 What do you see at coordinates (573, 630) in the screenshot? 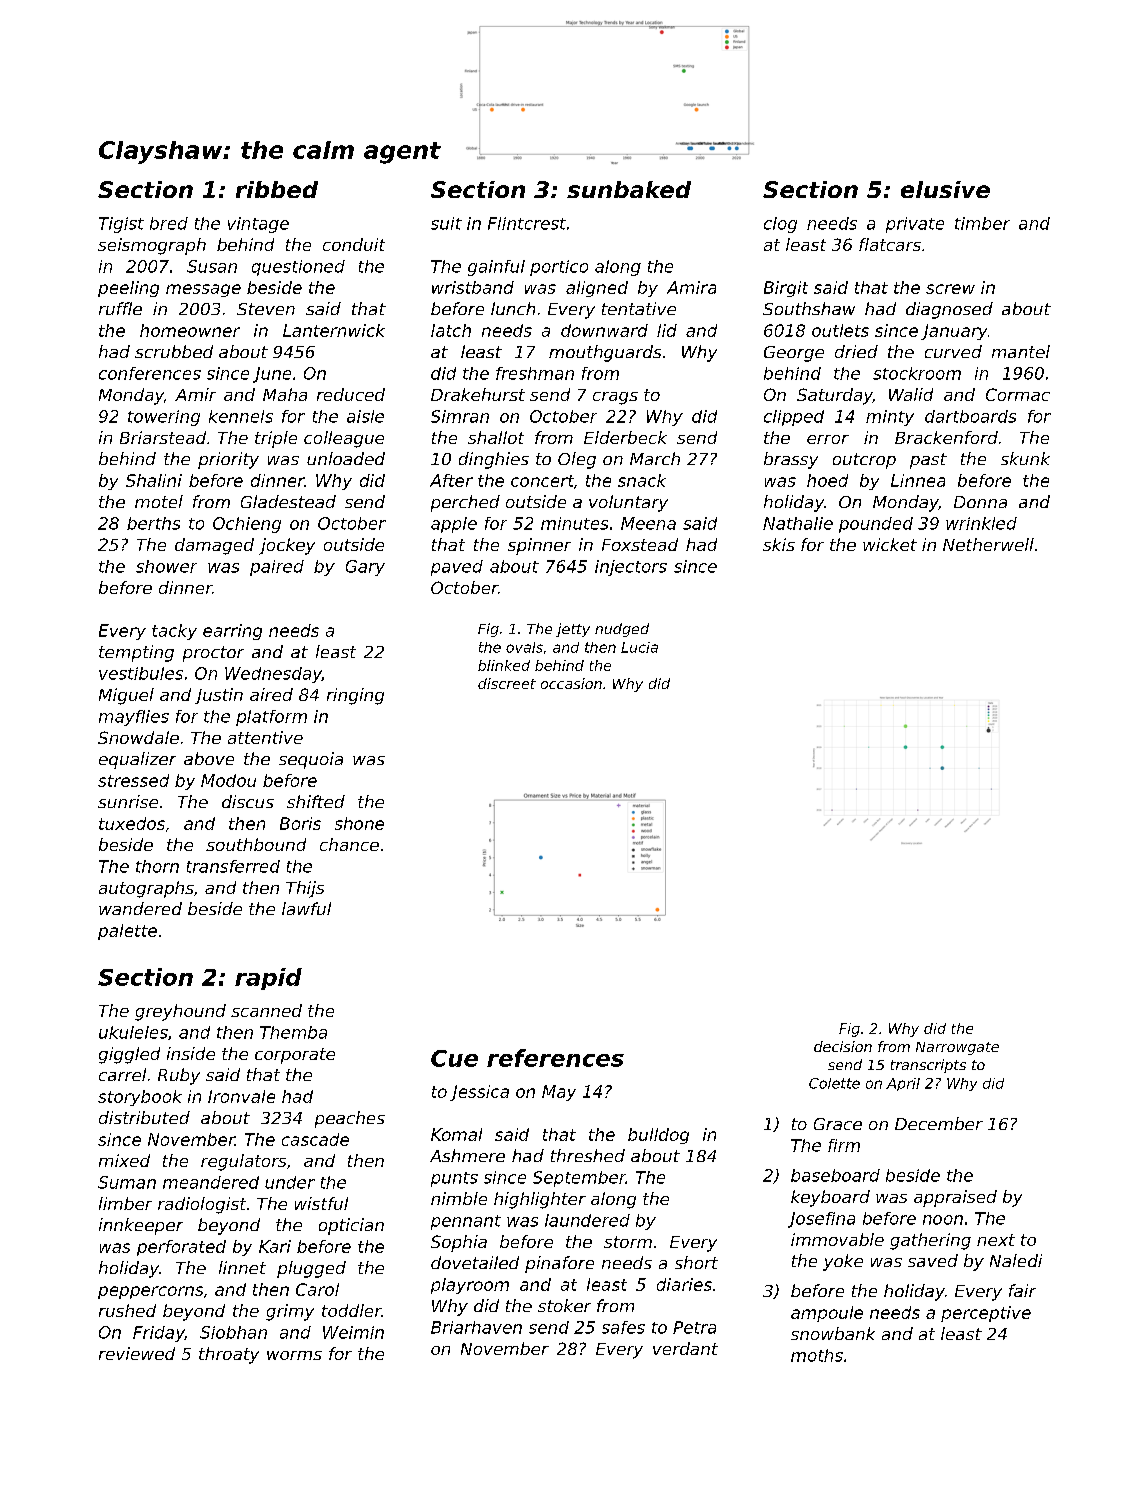
I see `jetty` at bounding box center [573, 630].
